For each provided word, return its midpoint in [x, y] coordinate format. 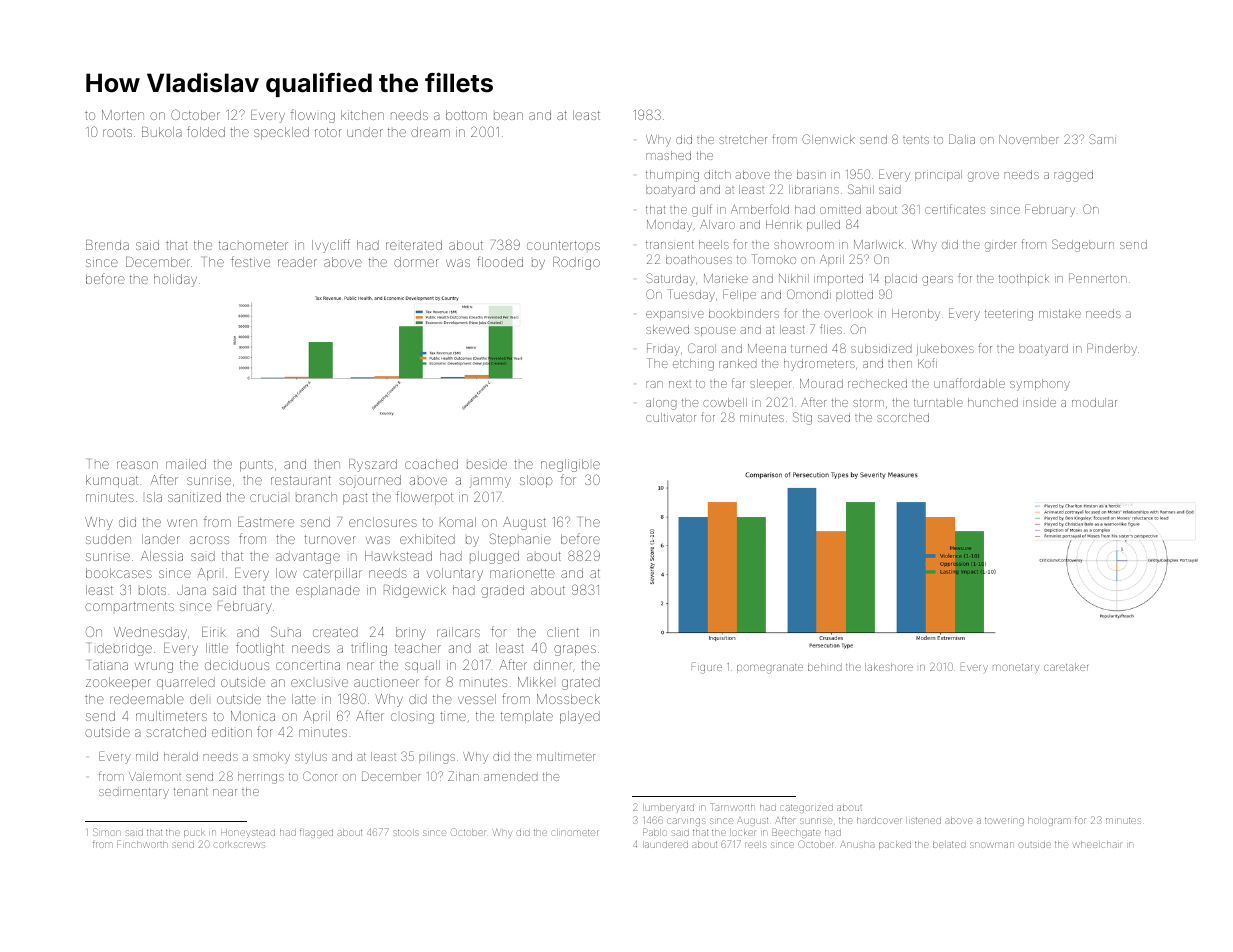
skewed [667, 329]
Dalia [962, 139]
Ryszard [373, 465]
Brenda [107, 245]
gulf [702, 210]
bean [508, 116]
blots [152, 590]
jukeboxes [945, 350]
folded [206, 131]
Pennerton [1098, 278]
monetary [1016, 668]
